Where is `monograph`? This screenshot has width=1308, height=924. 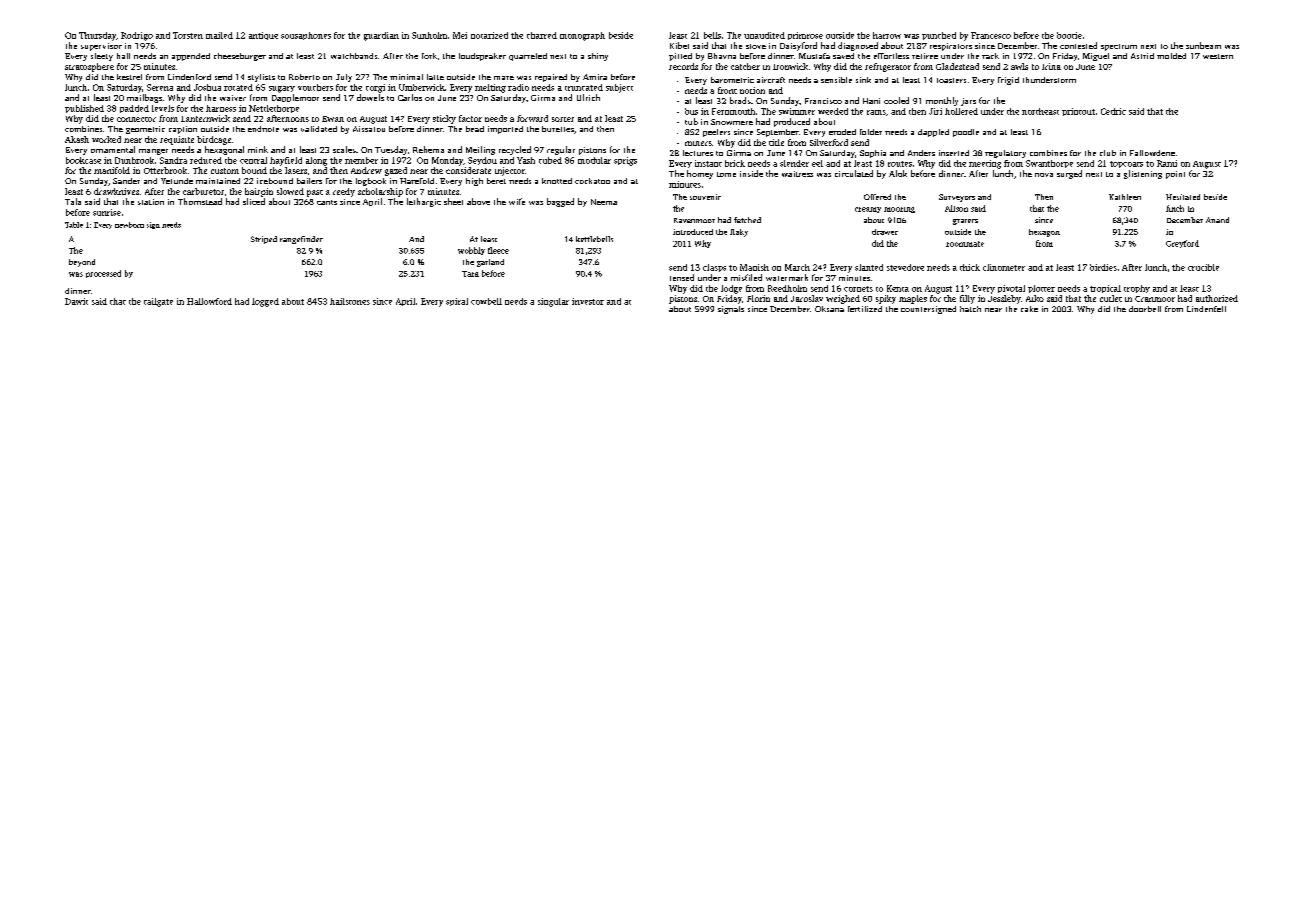 monograph is located at coordinates (582, 36).
